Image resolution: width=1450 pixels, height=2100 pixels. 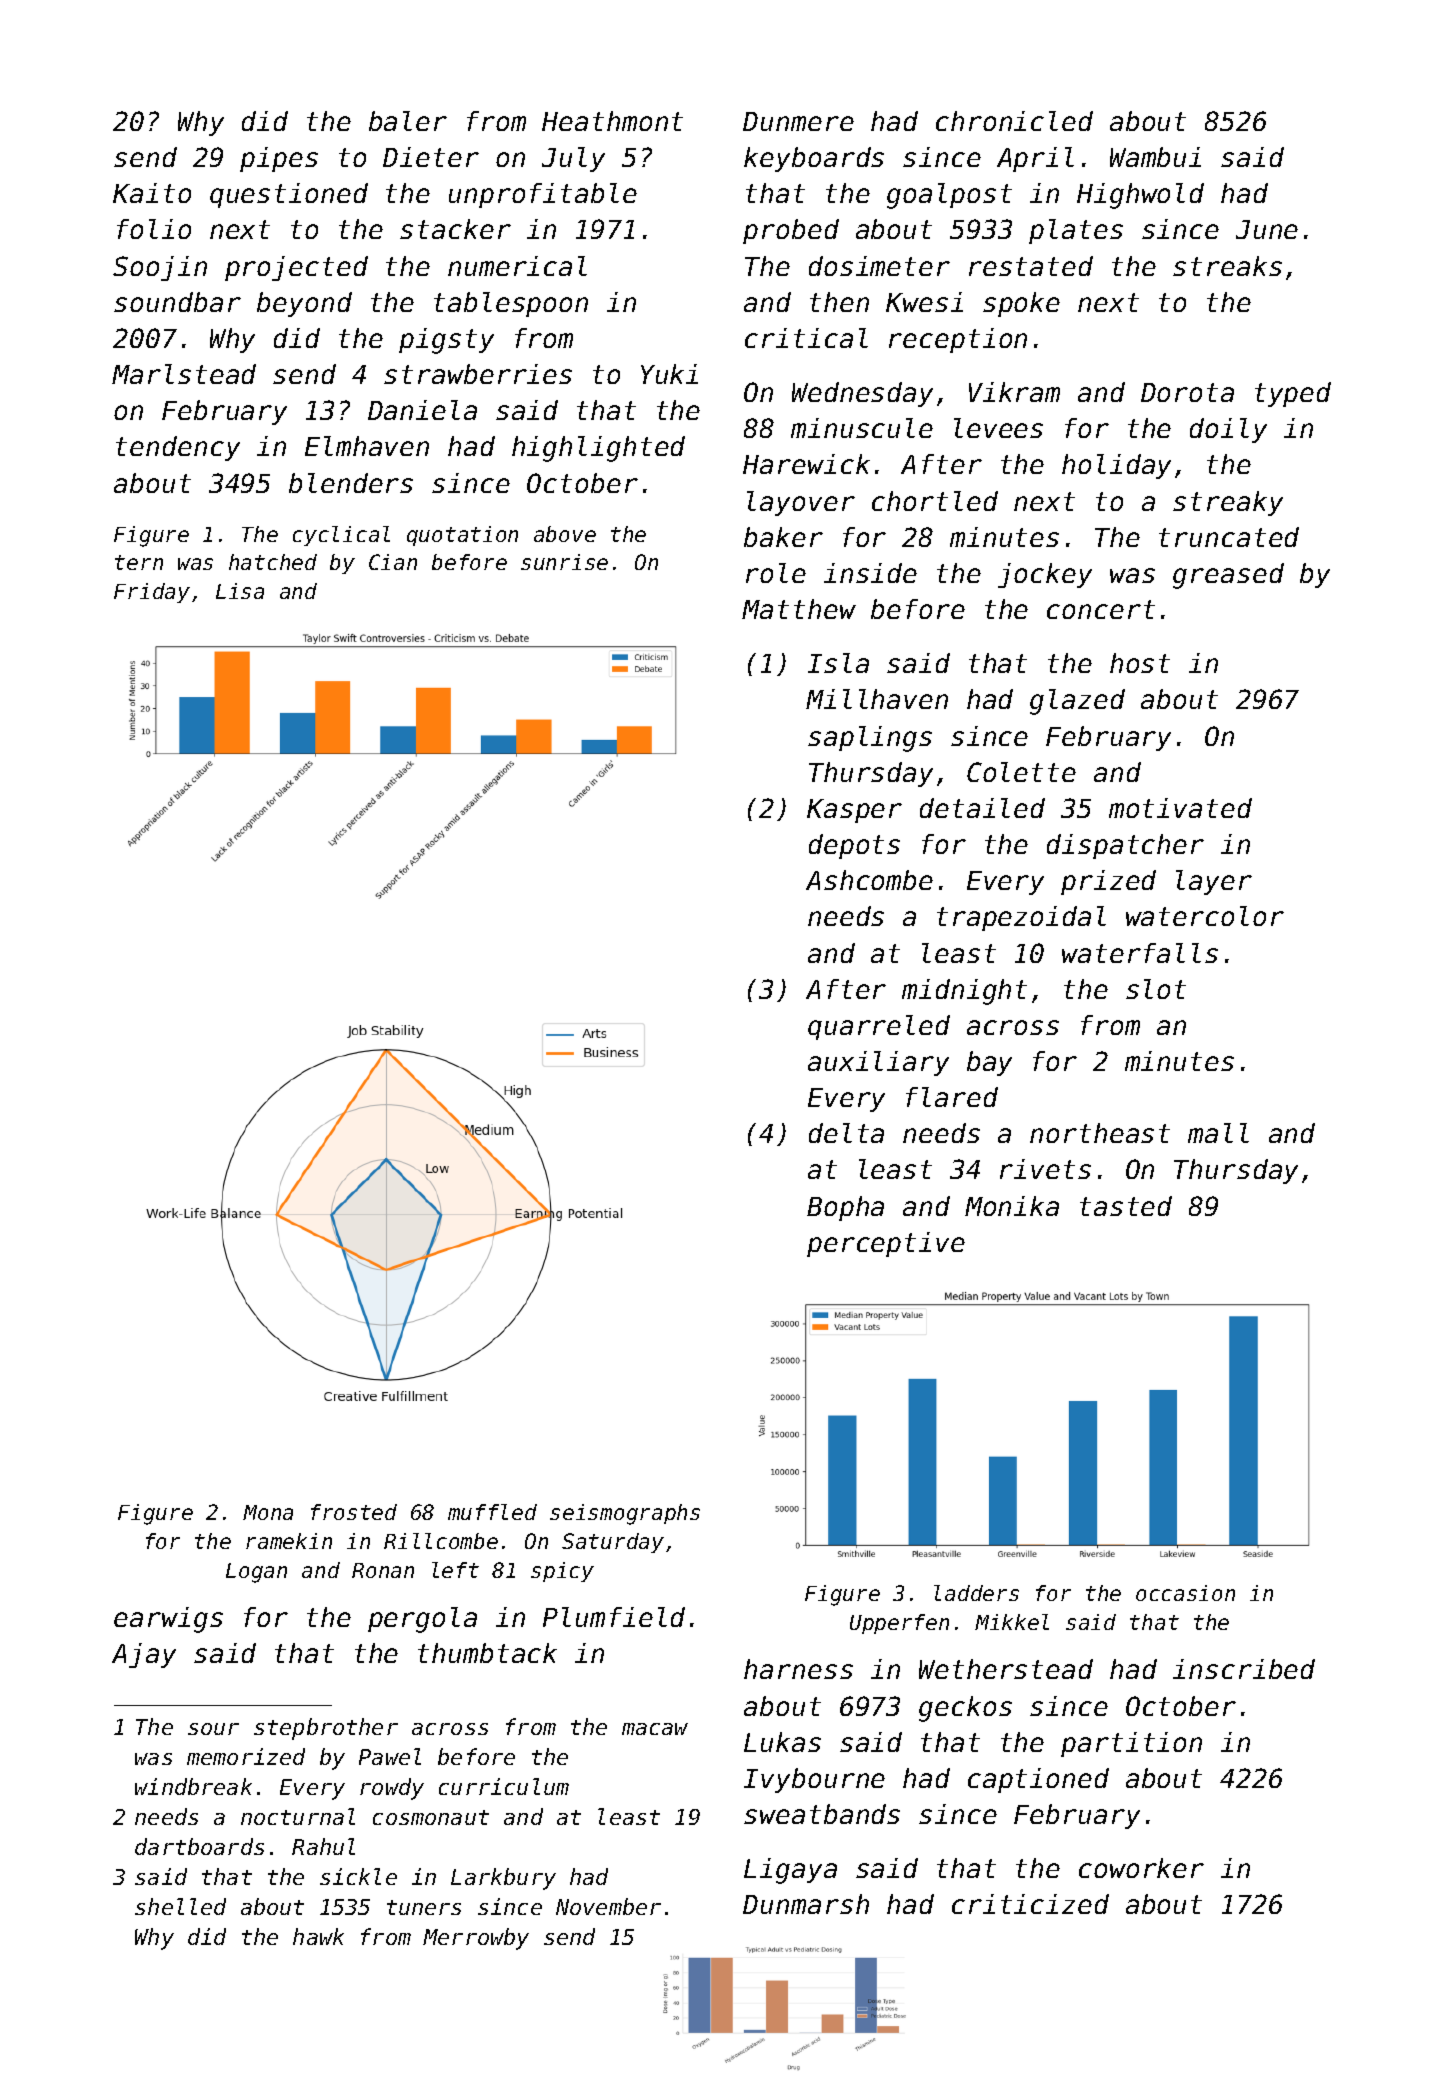 What do you see at coordinates (240, 591) in the page?
I see `Lisa` at bounding box center [240, 591].
